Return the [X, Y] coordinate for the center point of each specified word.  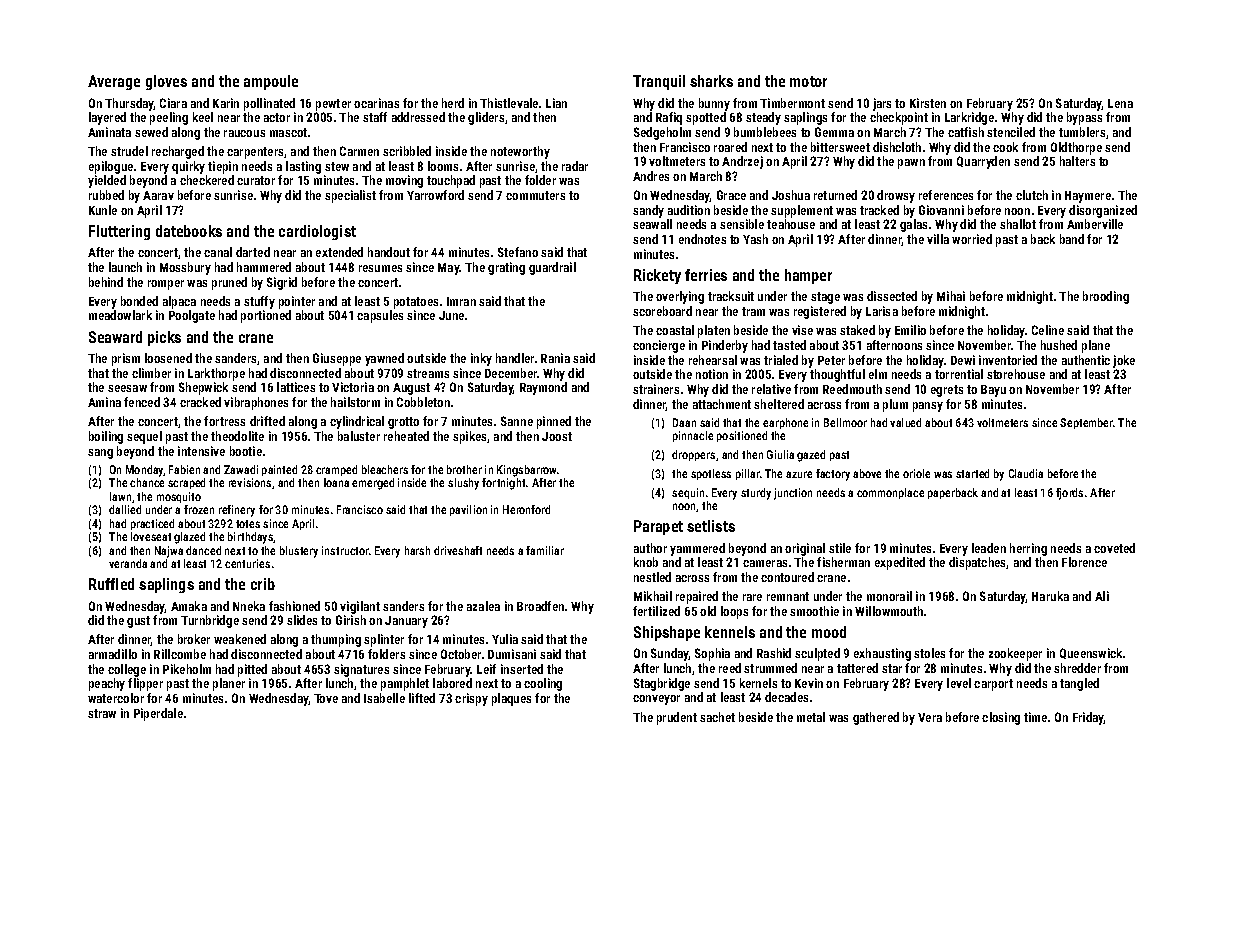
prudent [677, 718]
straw [102, 713]
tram [753, 311]
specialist [350, 196]
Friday [1088, 718]
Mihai [951, 296]
